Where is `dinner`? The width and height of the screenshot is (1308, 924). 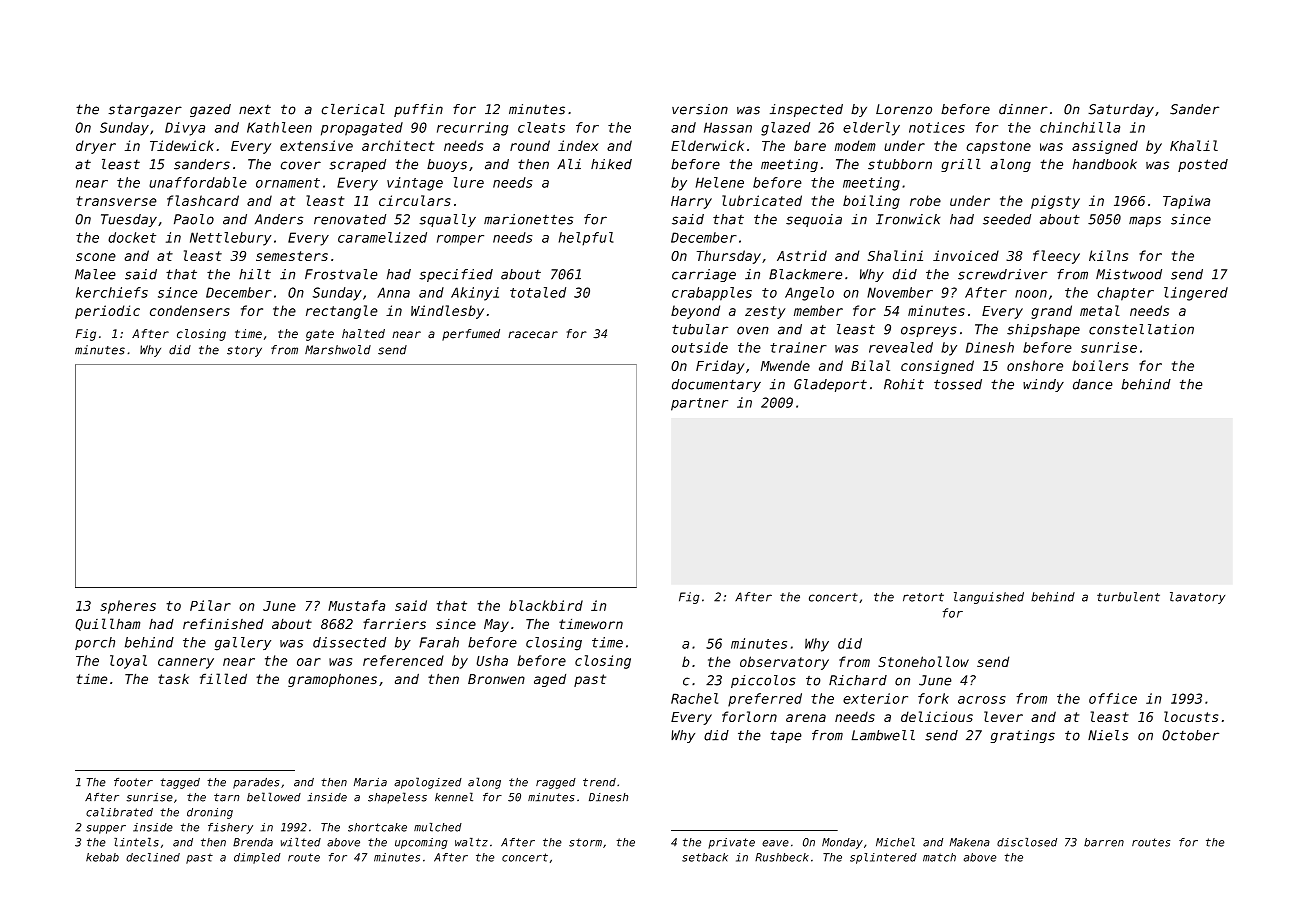 dinner is located at coordinates (1023, 109).
